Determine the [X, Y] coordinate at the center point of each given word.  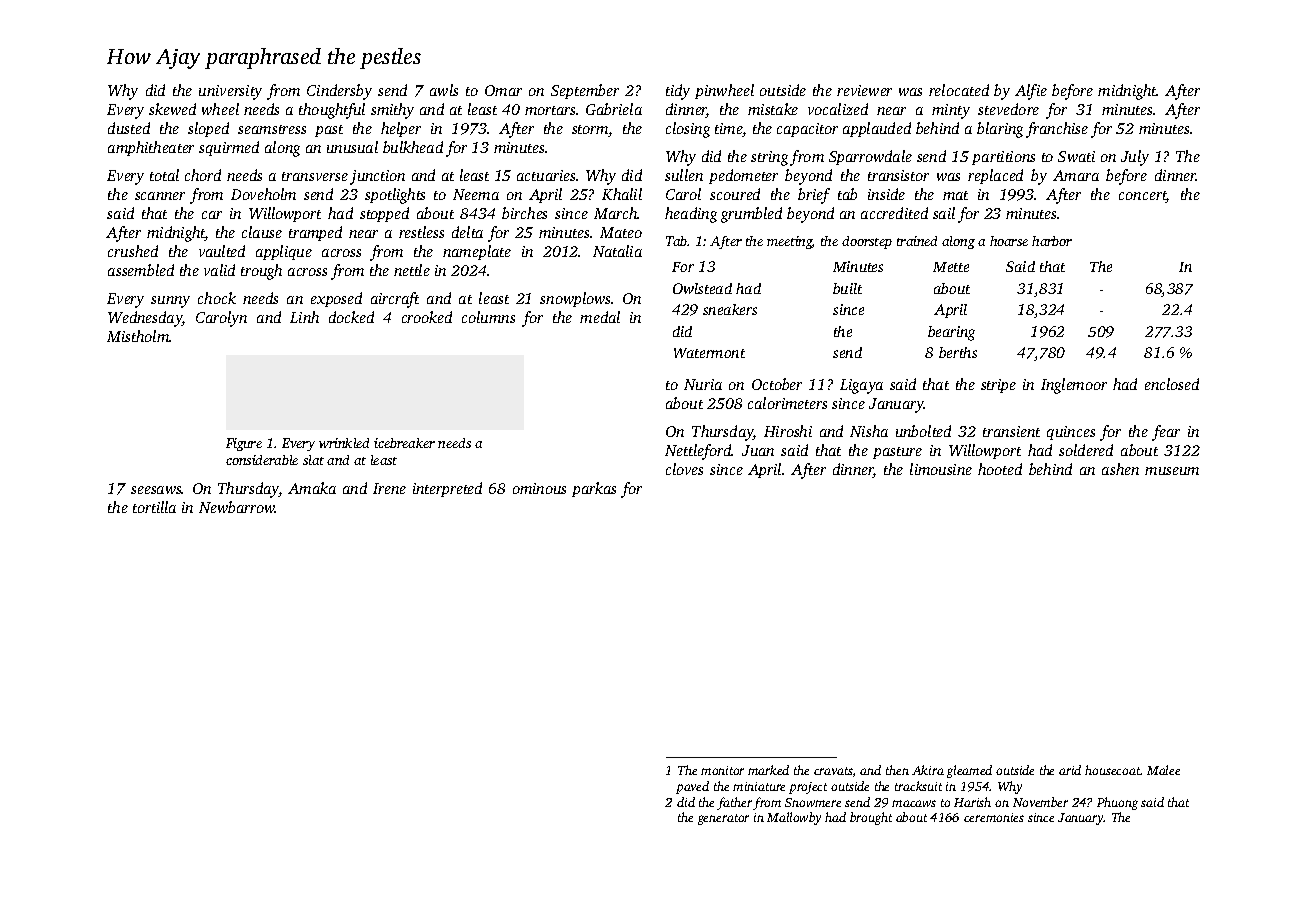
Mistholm [138, 336]
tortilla [154, 507]
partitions [1003, 158]
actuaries [546, 175]
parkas [594, 489]
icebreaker [404, 443]
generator [723, 819]
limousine [941, 469]
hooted [1000, 469]
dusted [129, 128]
